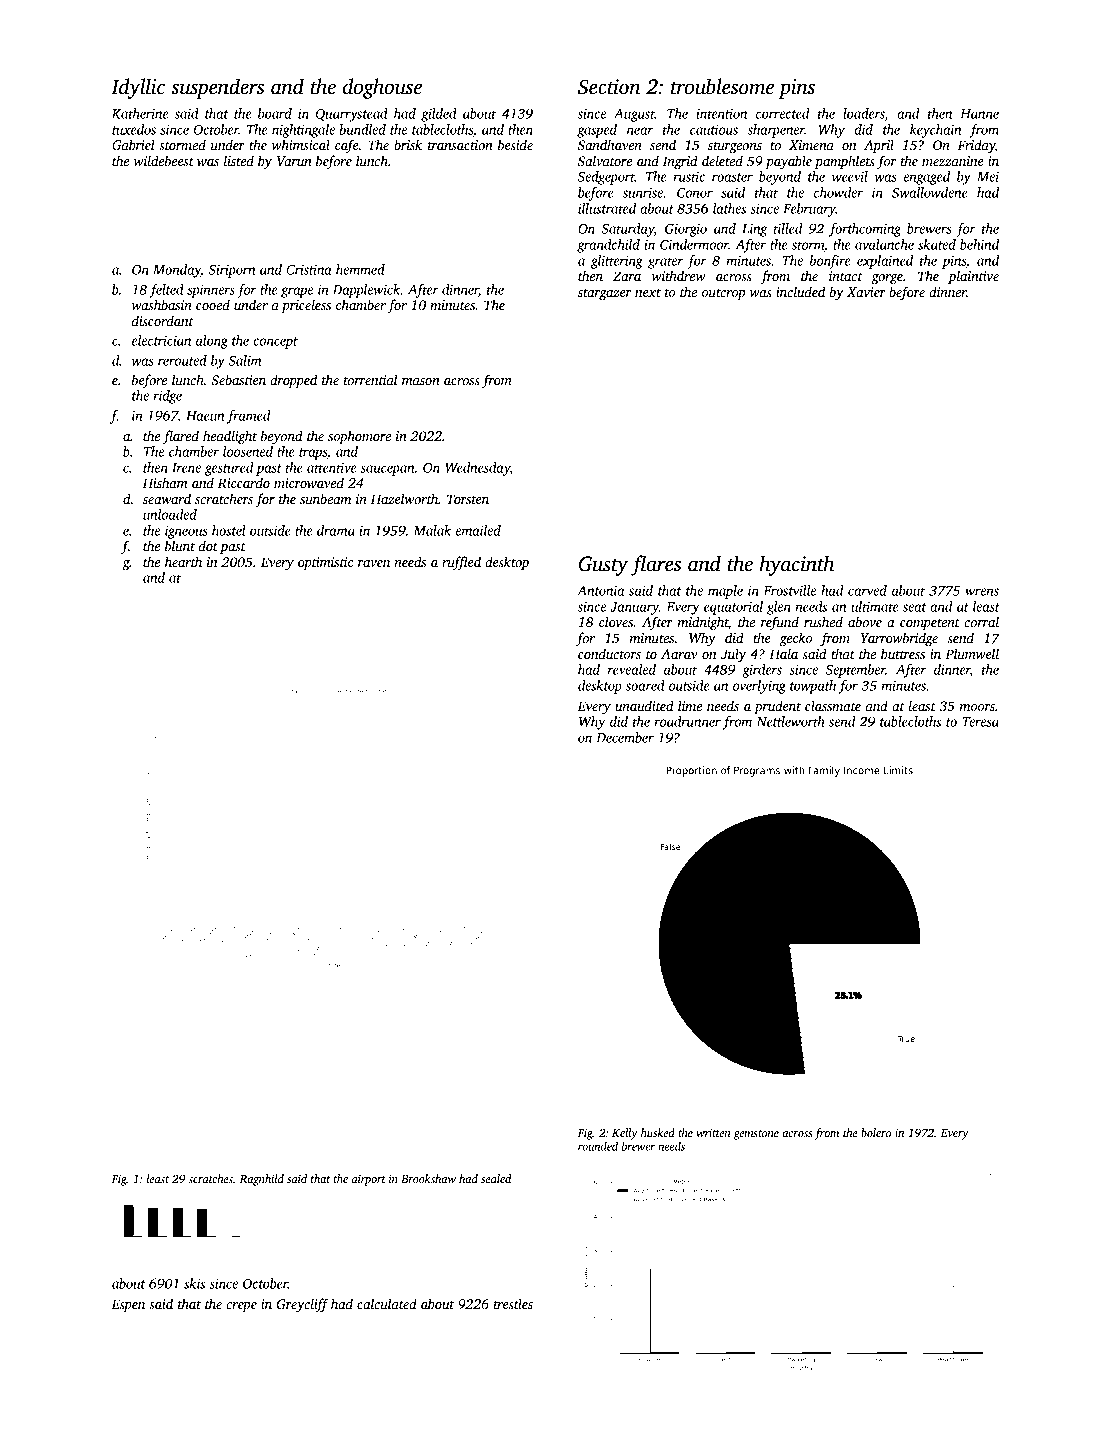  What do you see at coordinates (460, 145) in the image?
I see `transaction` at bounding box center [460, 145].
